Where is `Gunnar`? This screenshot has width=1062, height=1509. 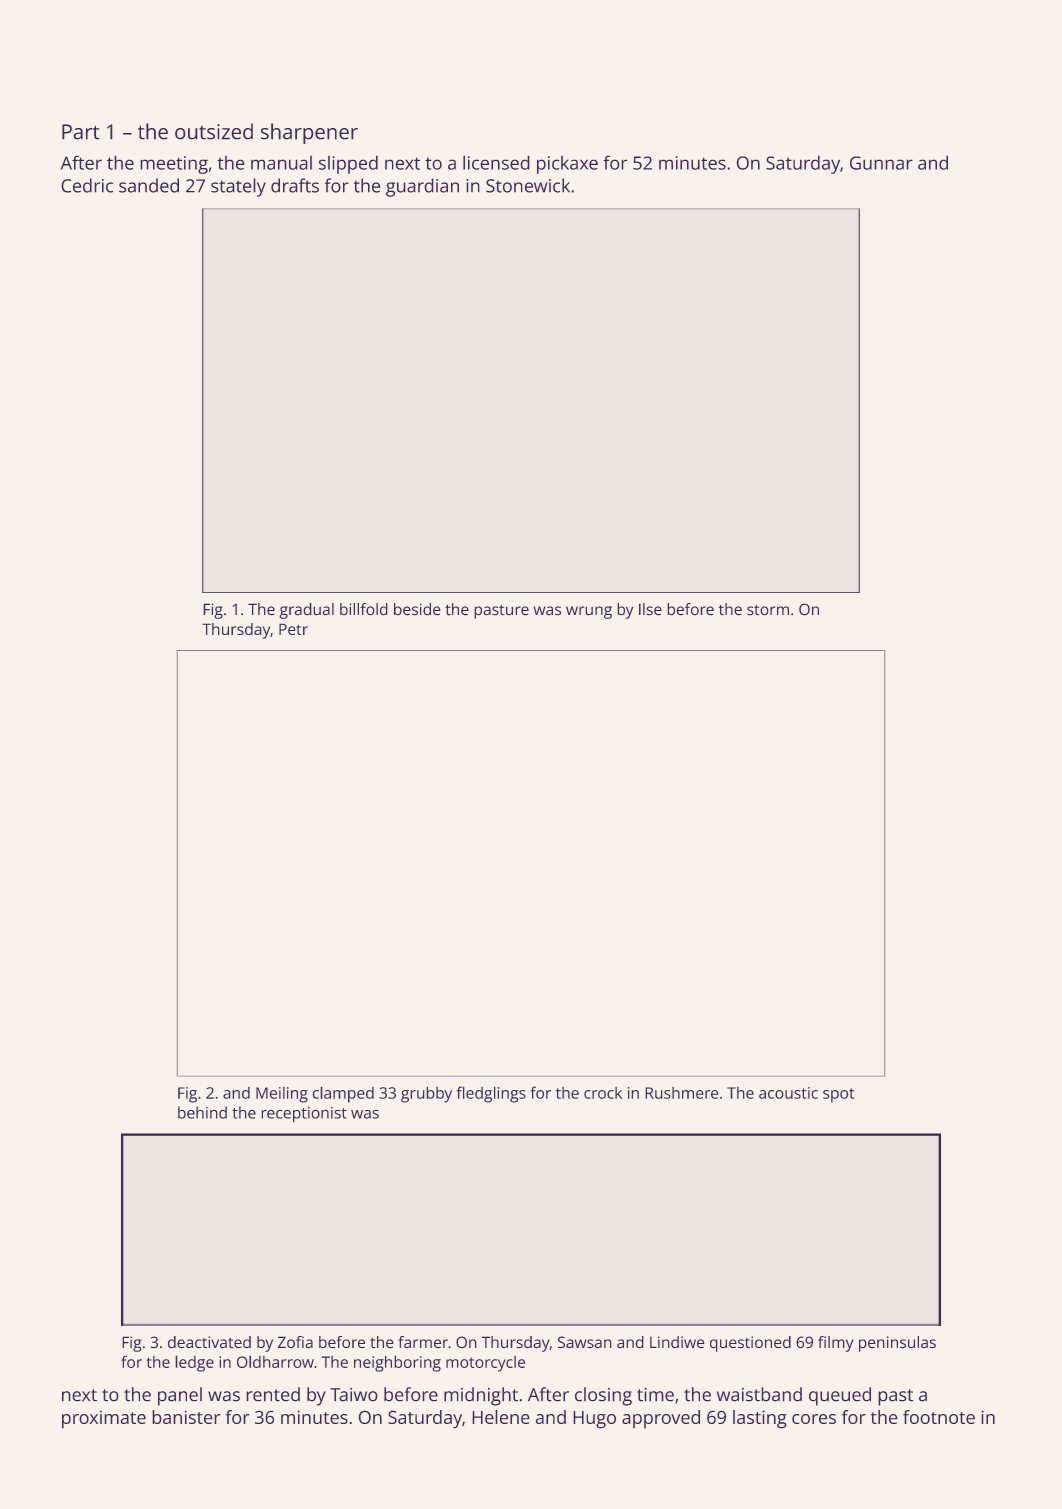 Gunnar is located at coordinates (881, 163).
